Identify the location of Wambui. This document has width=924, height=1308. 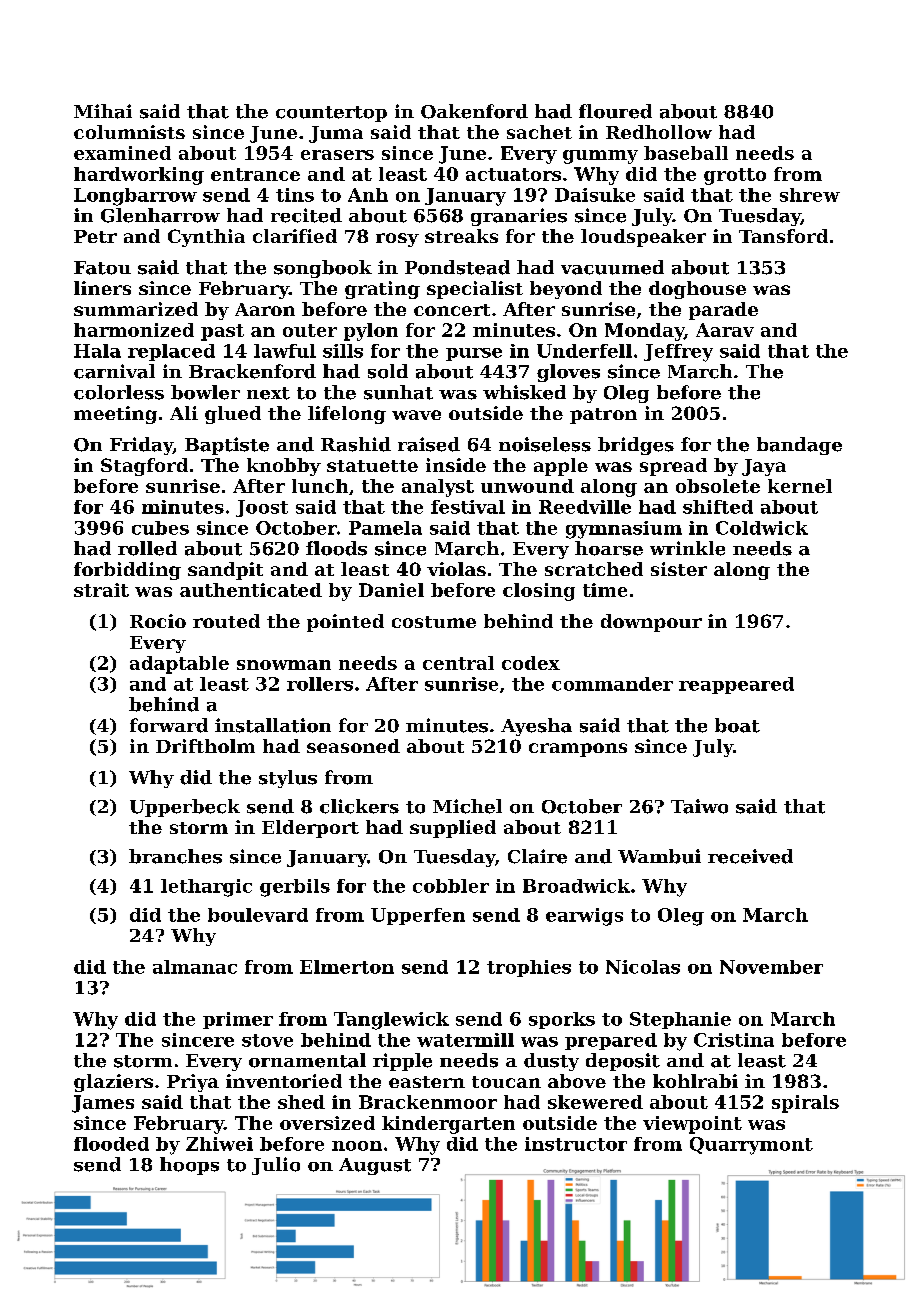
(659, 856).
